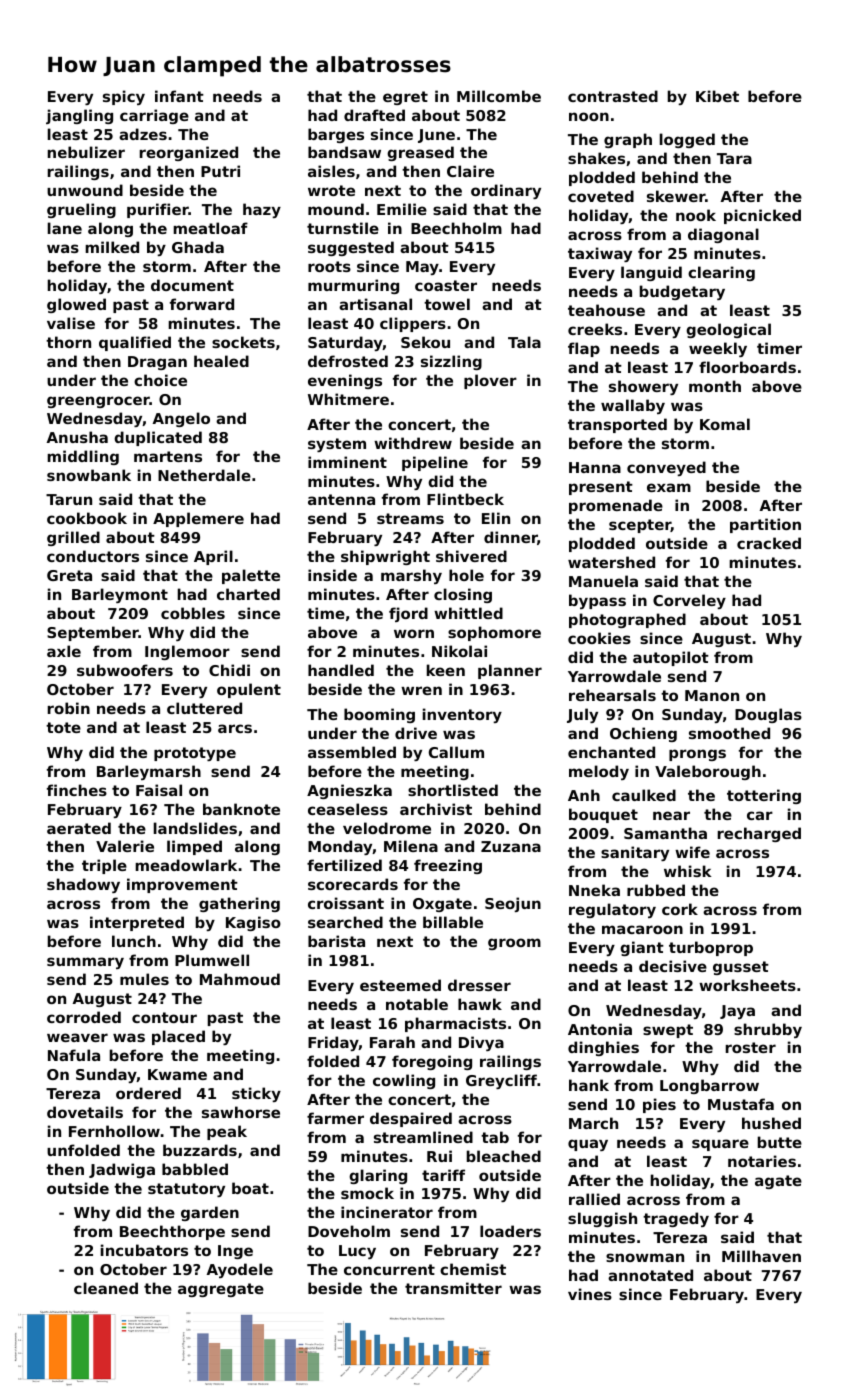 This screenshot has height=1400, width=849. Describe the element at coordinates (332, 575) in the screenshot. I see `inside` at that location.
